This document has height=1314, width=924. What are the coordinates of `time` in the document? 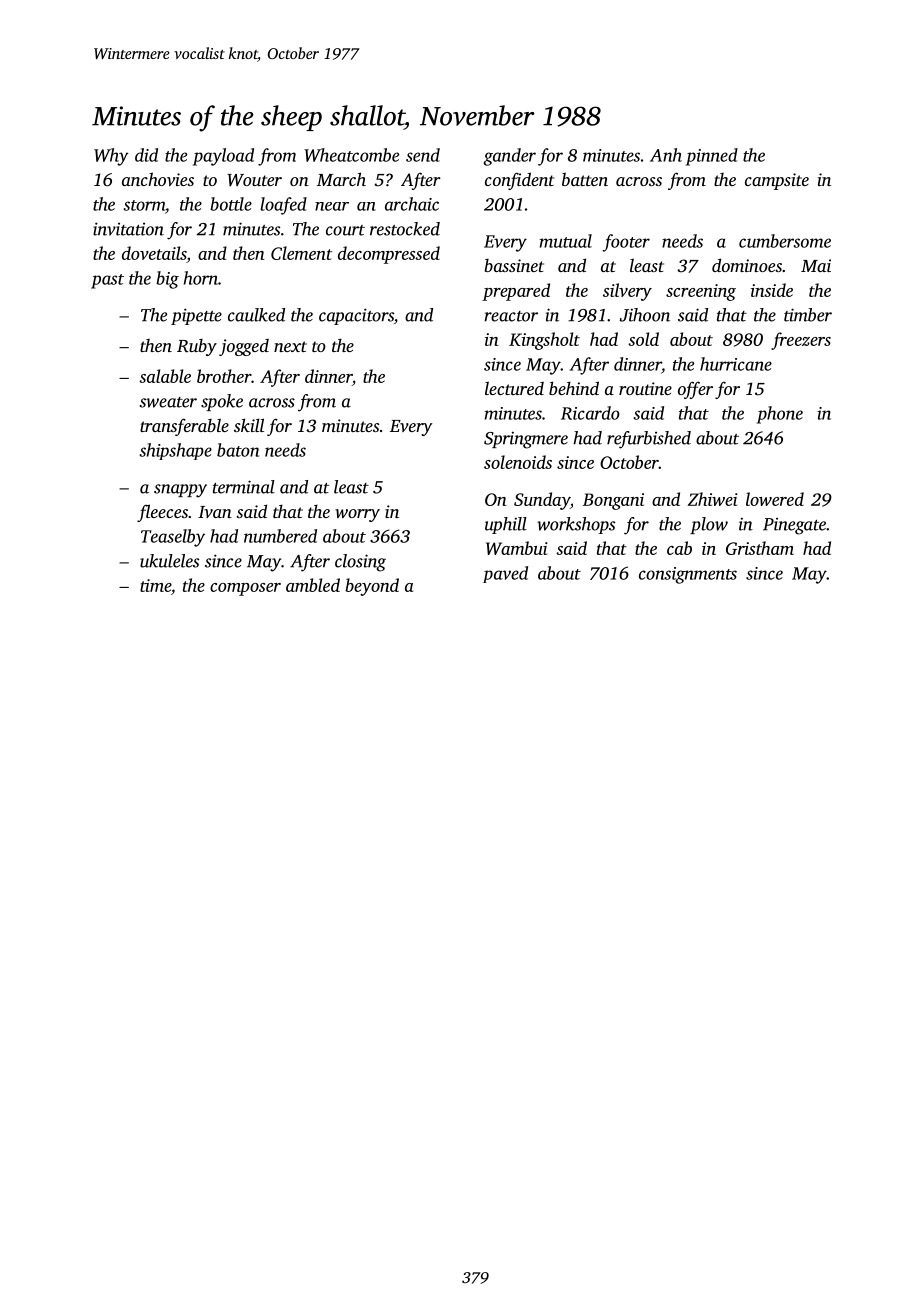 It's located at (155, 585).
